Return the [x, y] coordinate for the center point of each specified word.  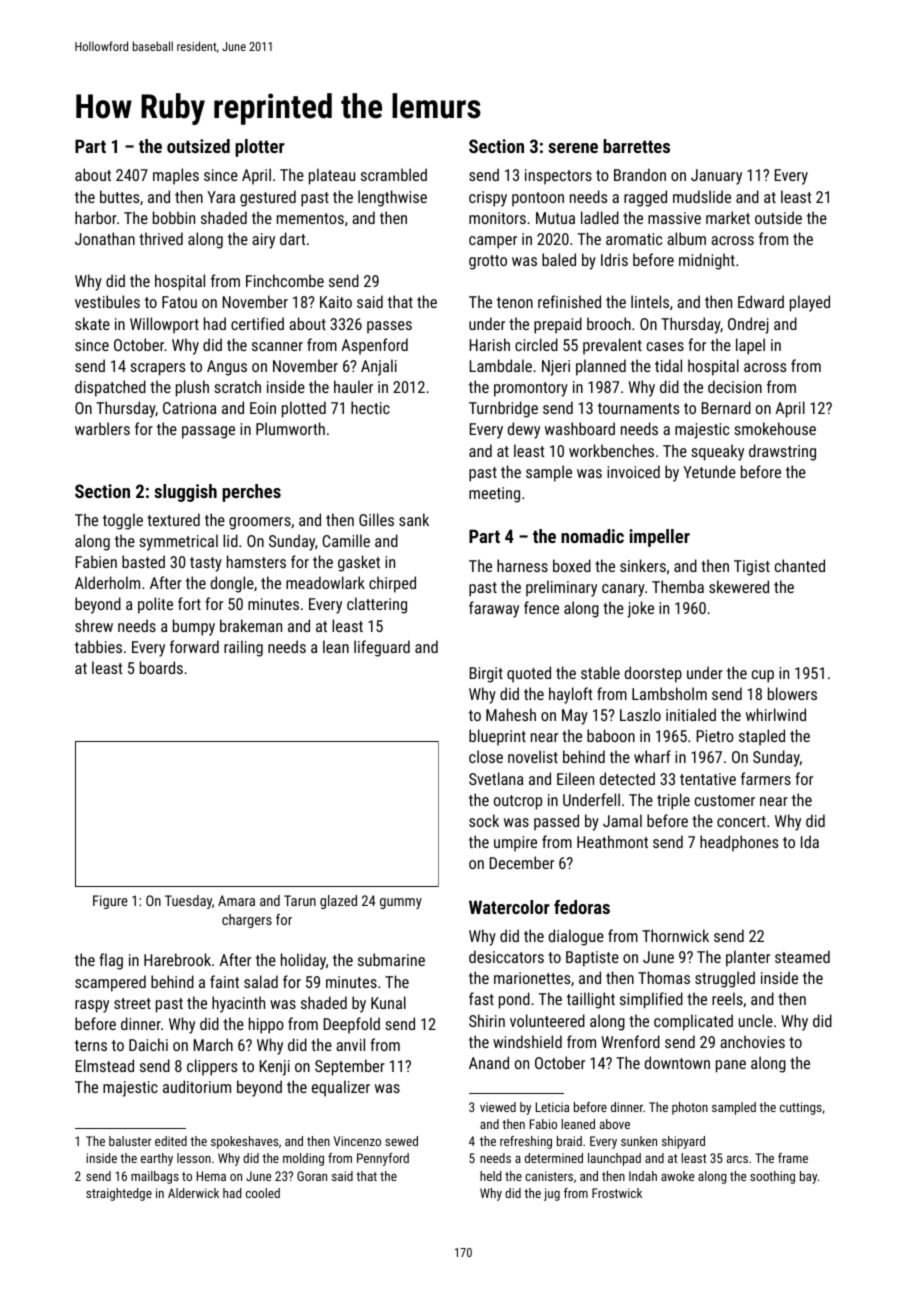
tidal [668, 365]
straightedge [119, 1194]
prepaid [558, 325]
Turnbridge [503, 409]
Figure [110, 902]
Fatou [179, 302]
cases [665, 346]
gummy [401, 903]
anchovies [752, 1041]
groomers [260, 523]
